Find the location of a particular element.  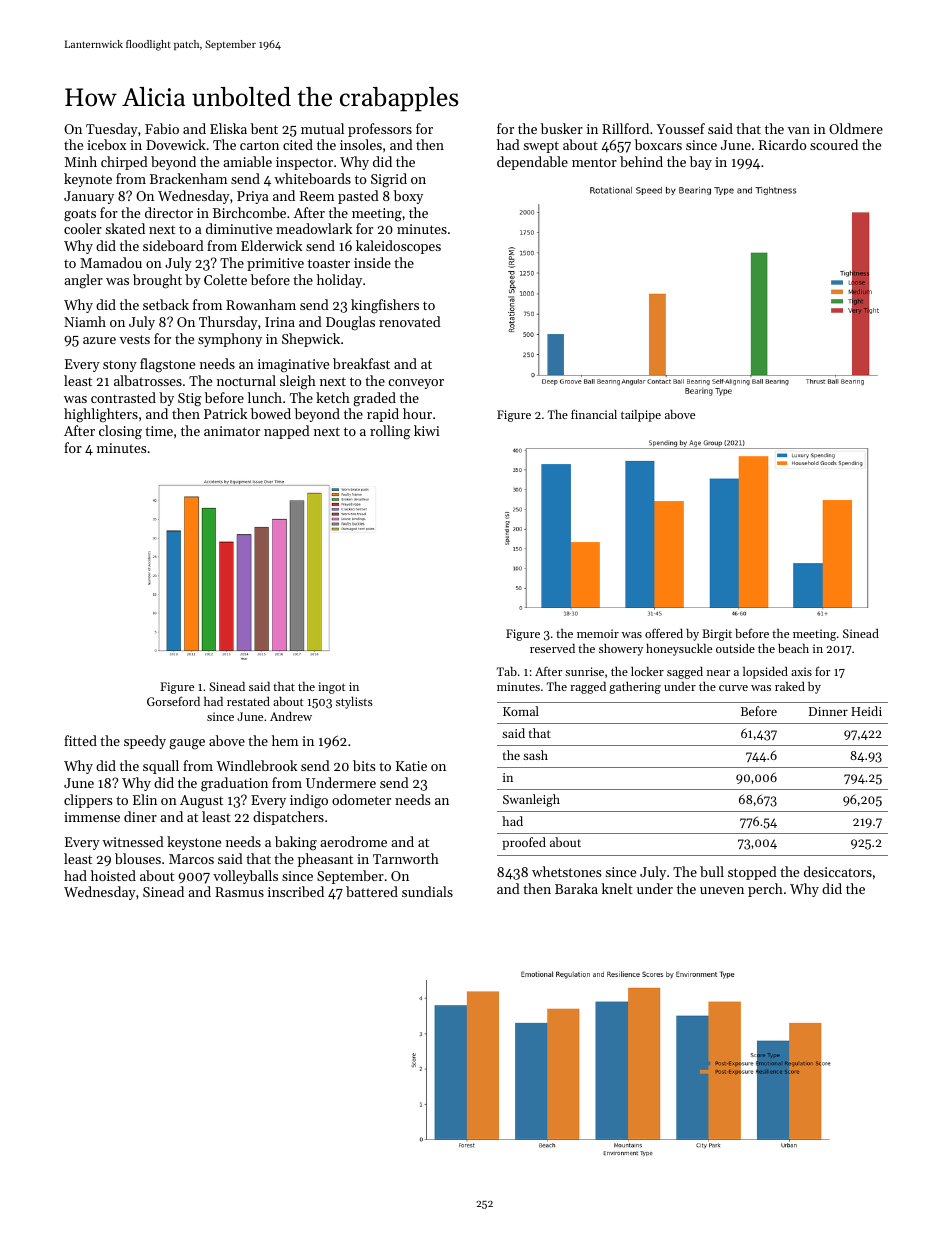

kiwi is located at coordinates (427, 430).
